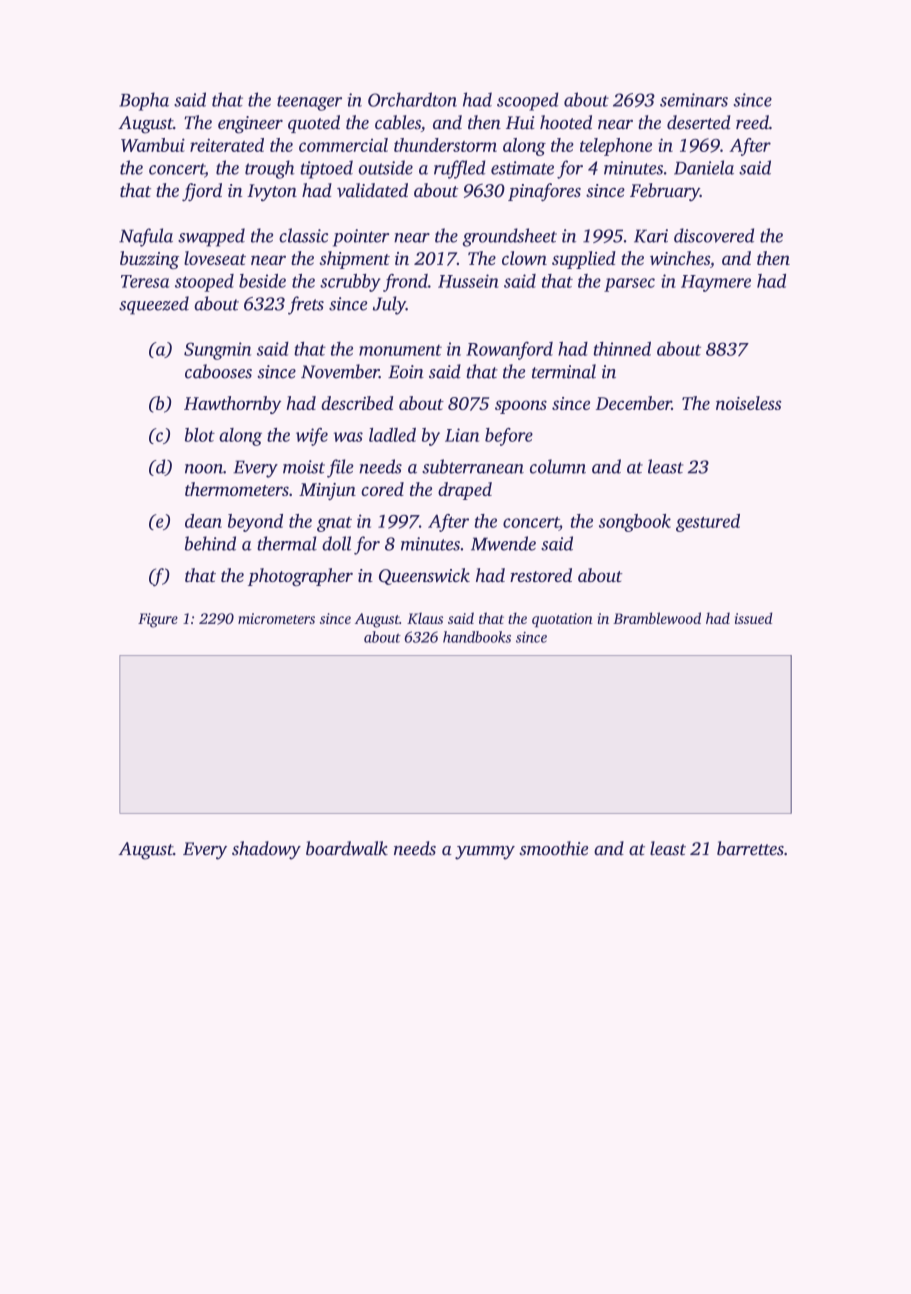 The image size is (911, 1294). Describe the element at coordinates (704, 167) in the document. I see `Daniela` at that location.
